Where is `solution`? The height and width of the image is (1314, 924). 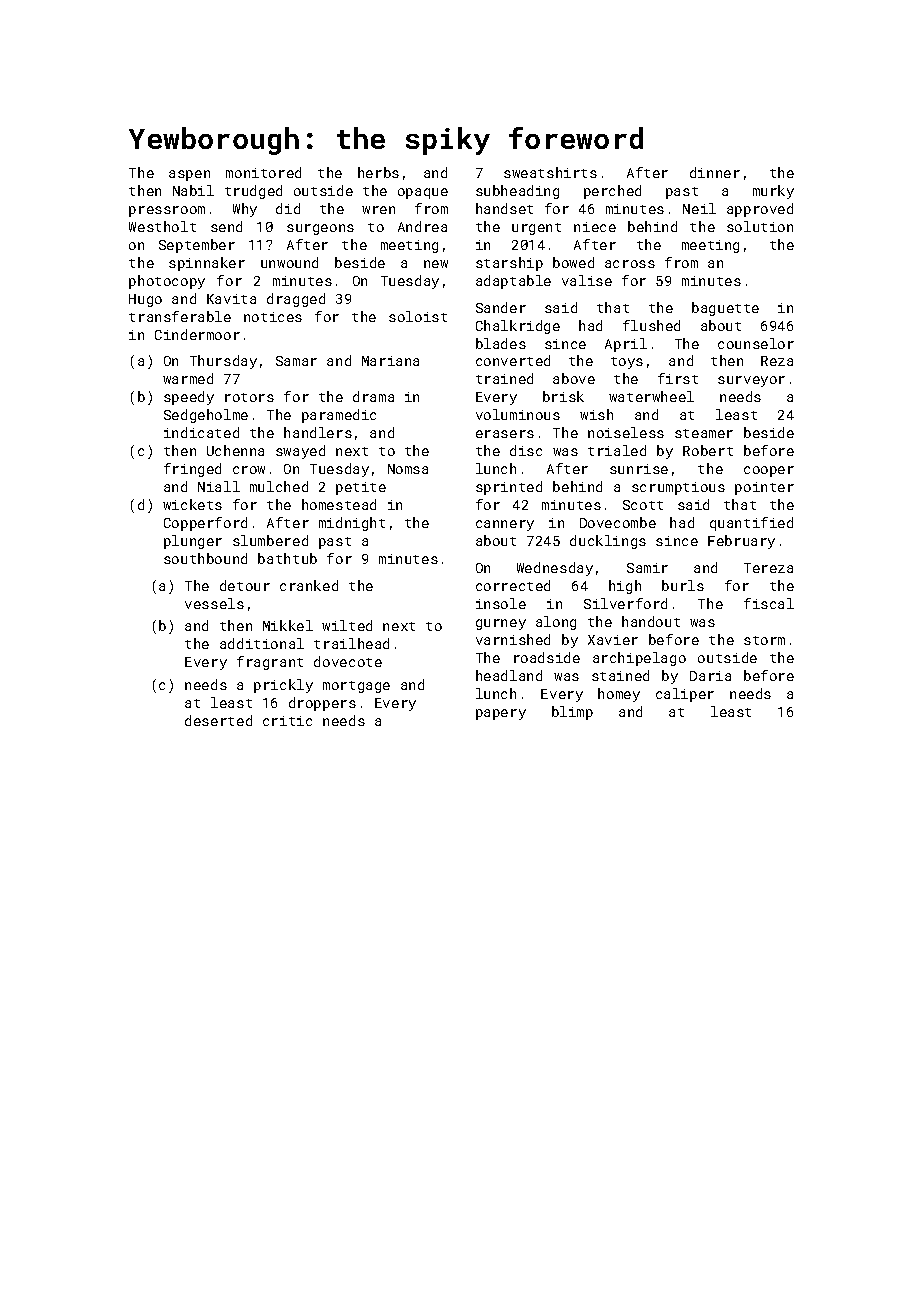 solution is located at coordinates (760, 226).
